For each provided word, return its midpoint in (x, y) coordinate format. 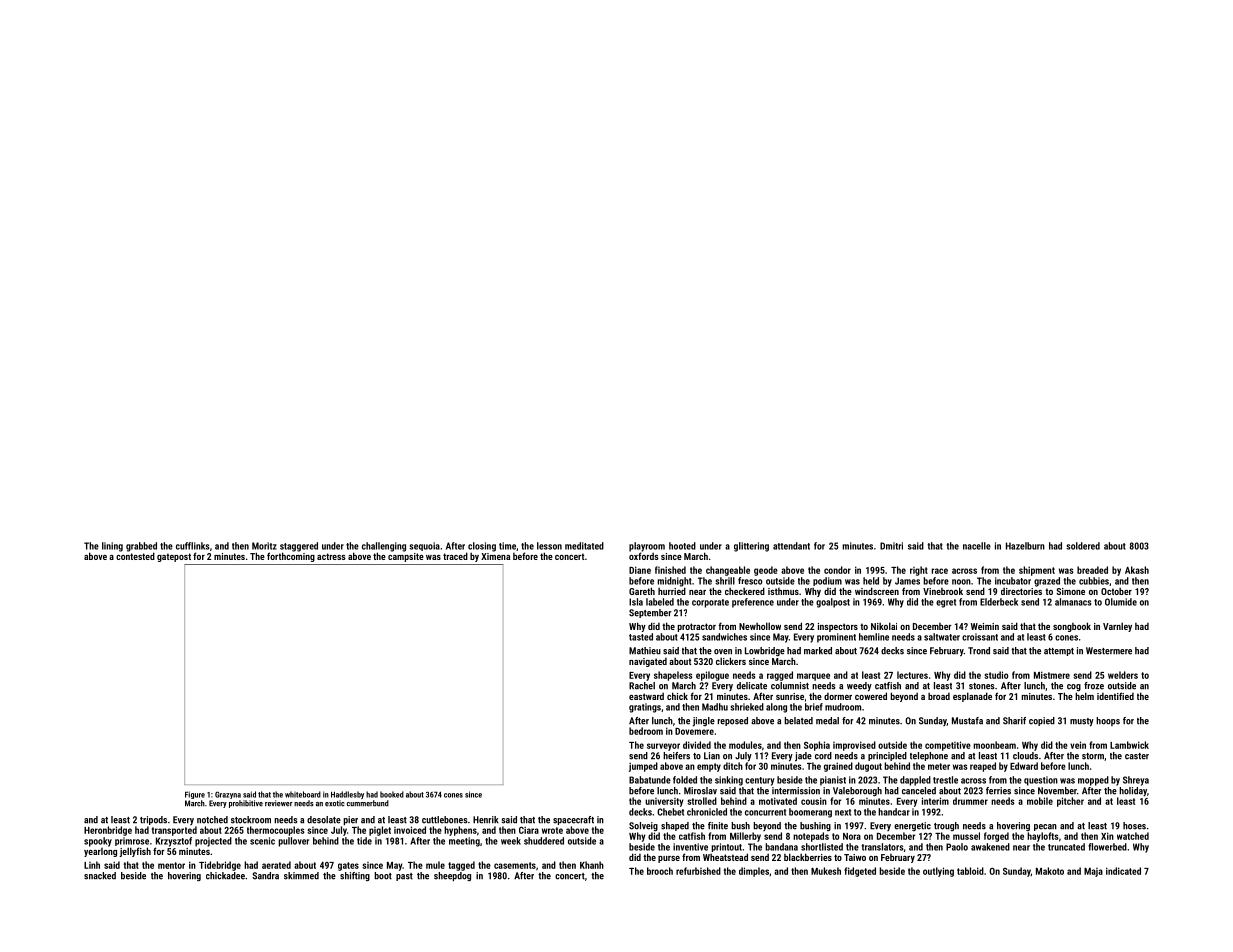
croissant (980, 637)
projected (213, 842)
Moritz (264, 546)
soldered (1083, 546)
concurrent (765, 812)
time (507, 546)
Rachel (642, 686)
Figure (195, 795)
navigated (648, 662)
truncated (1066, 847)
